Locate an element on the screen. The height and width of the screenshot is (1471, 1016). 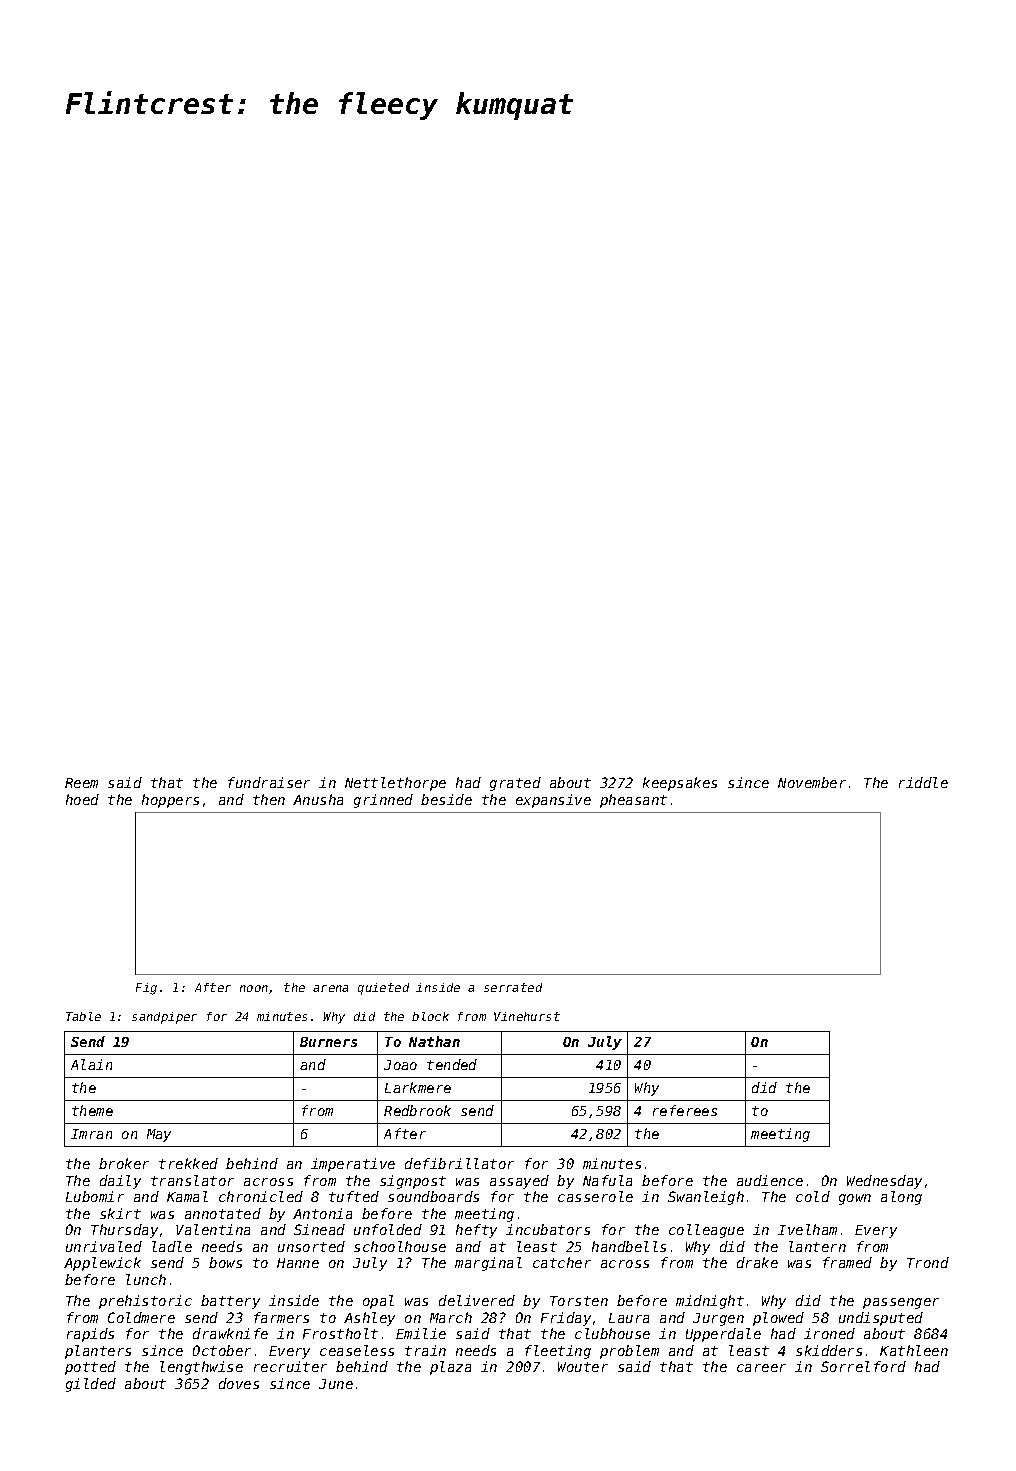
pheasant is located at coordinates (633, 801).
